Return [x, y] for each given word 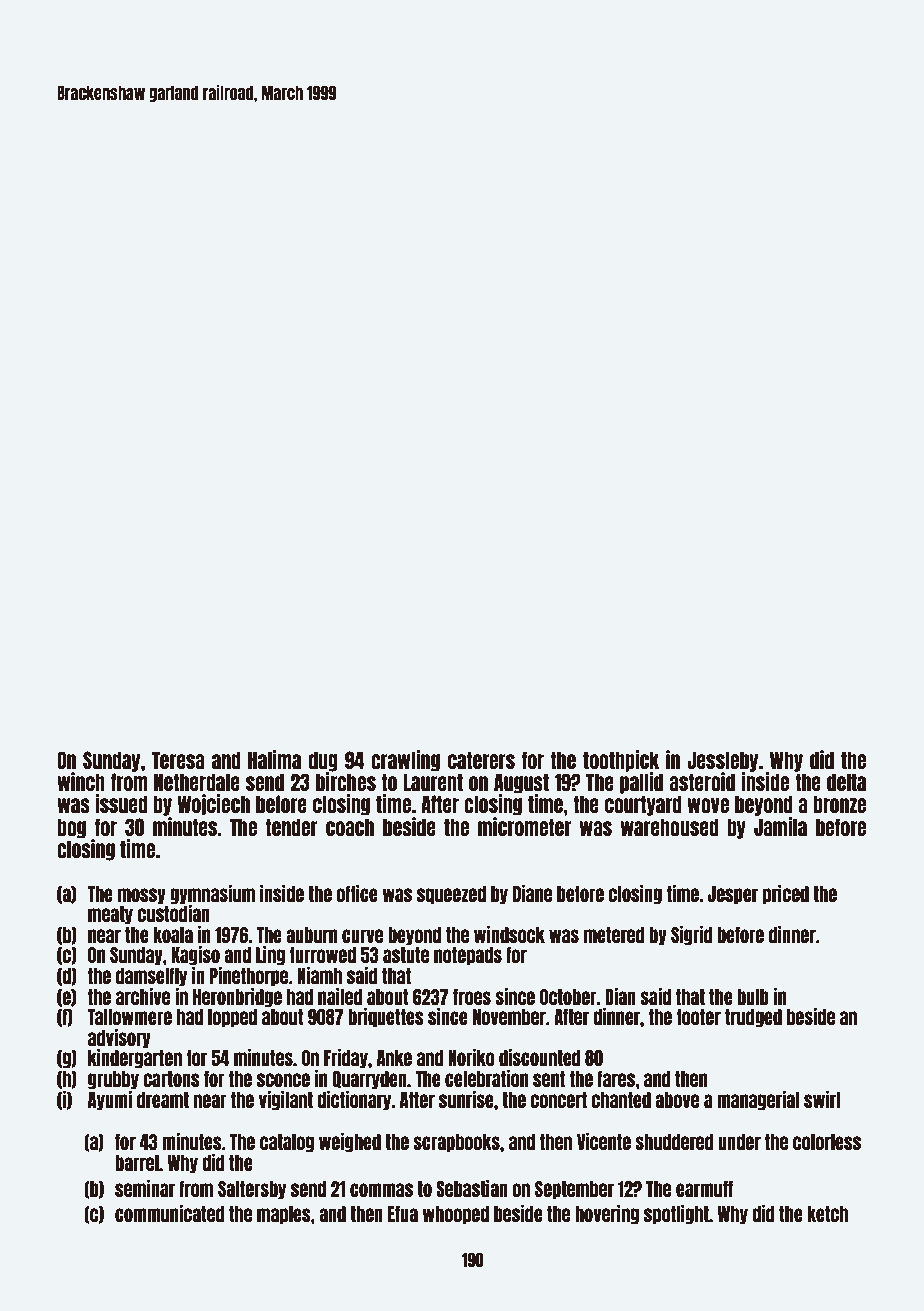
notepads [468, 956]
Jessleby [722, 761]
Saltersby [252, 1190]
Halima [274, 759]
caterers [481, 760]
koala [173, 935]
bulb [753, 997]
